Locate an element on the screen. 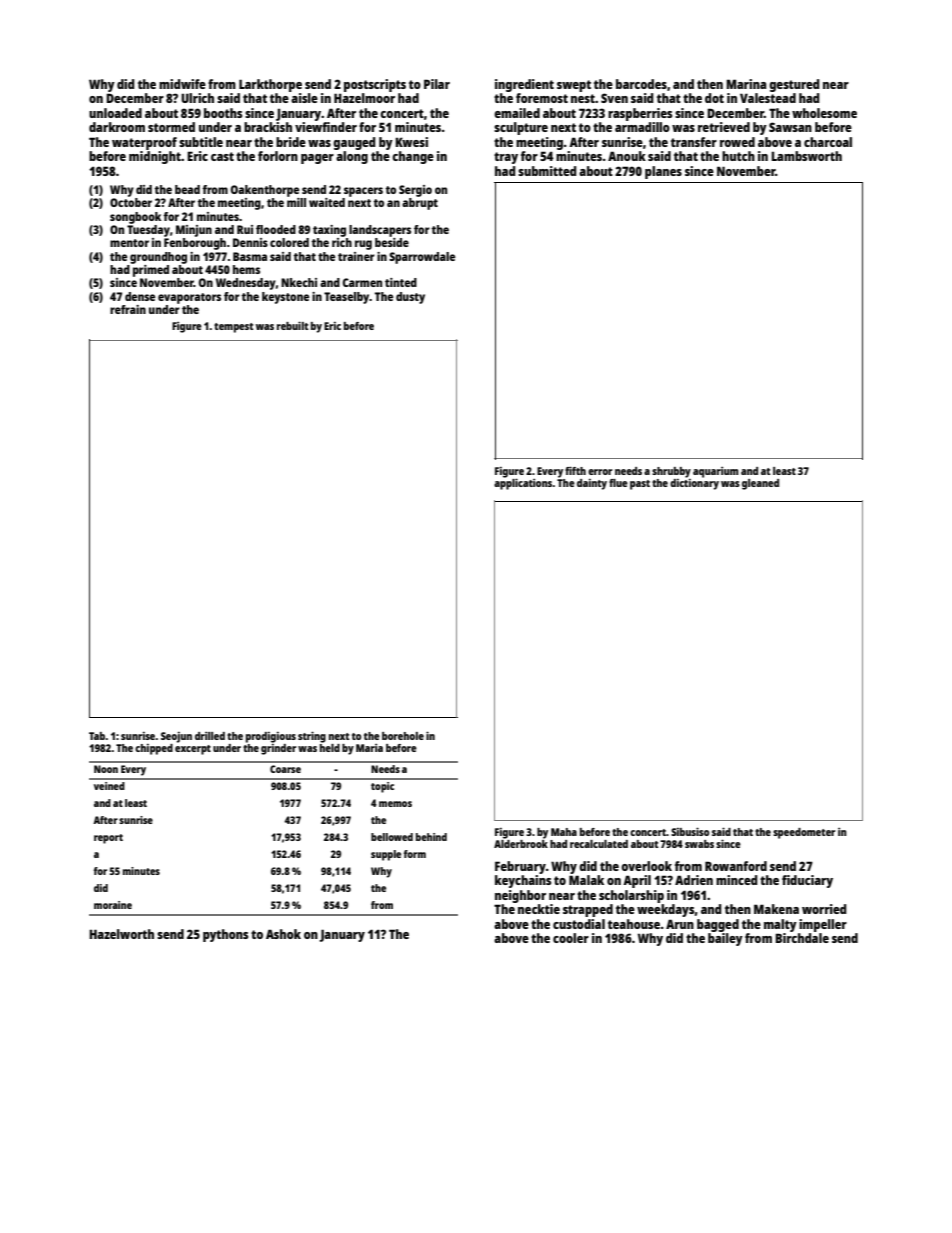 The image size is (952, 1233). Coarse is located at coordinates (285, 769).
